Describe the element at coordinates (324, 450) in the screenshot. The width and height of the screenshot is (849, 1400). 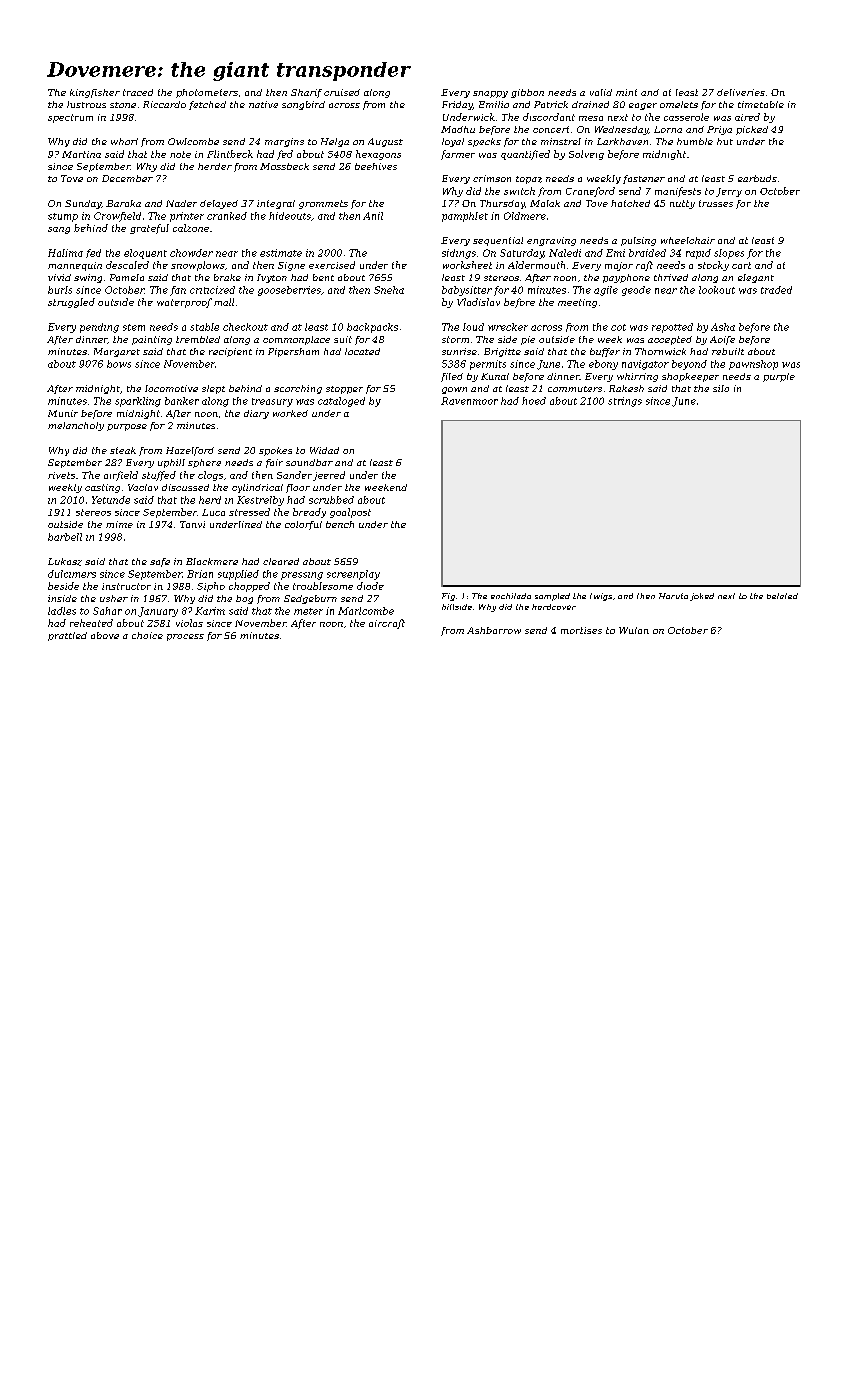
I see `Widad` at that location.
